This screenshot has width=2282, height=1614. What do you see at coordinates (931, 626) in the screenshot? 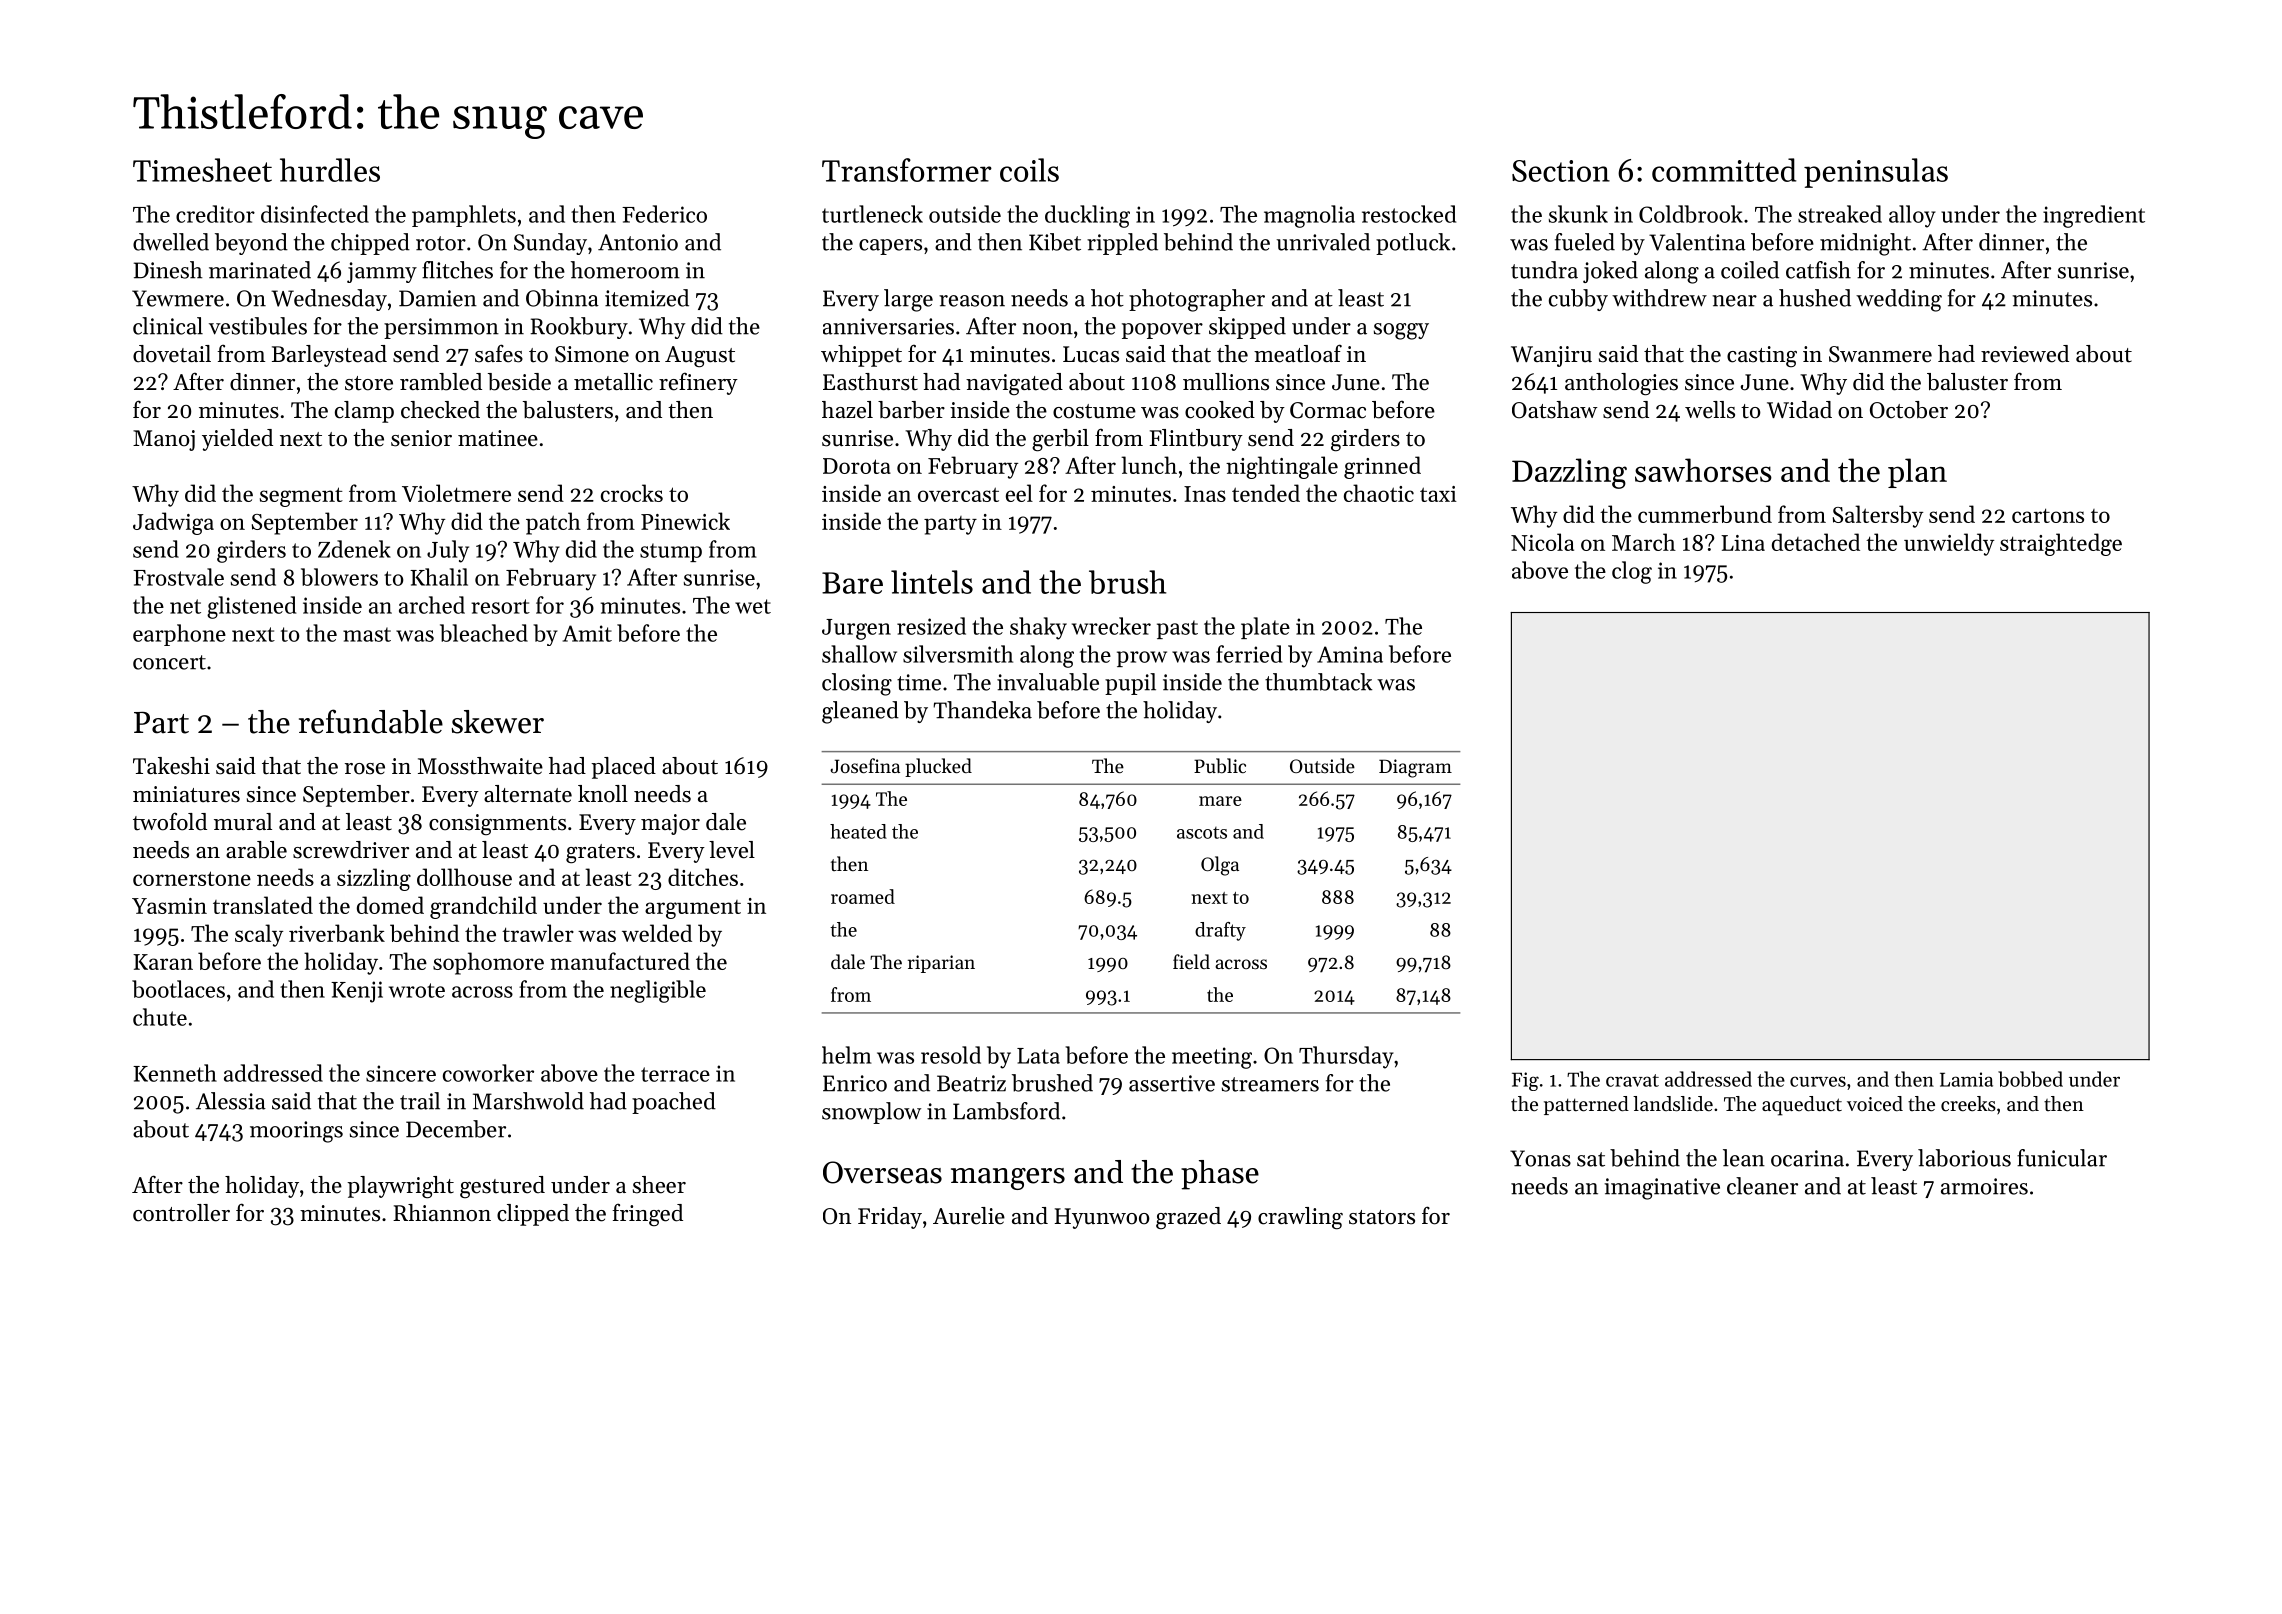
I see `resized` at bounding box center [931, 626].
